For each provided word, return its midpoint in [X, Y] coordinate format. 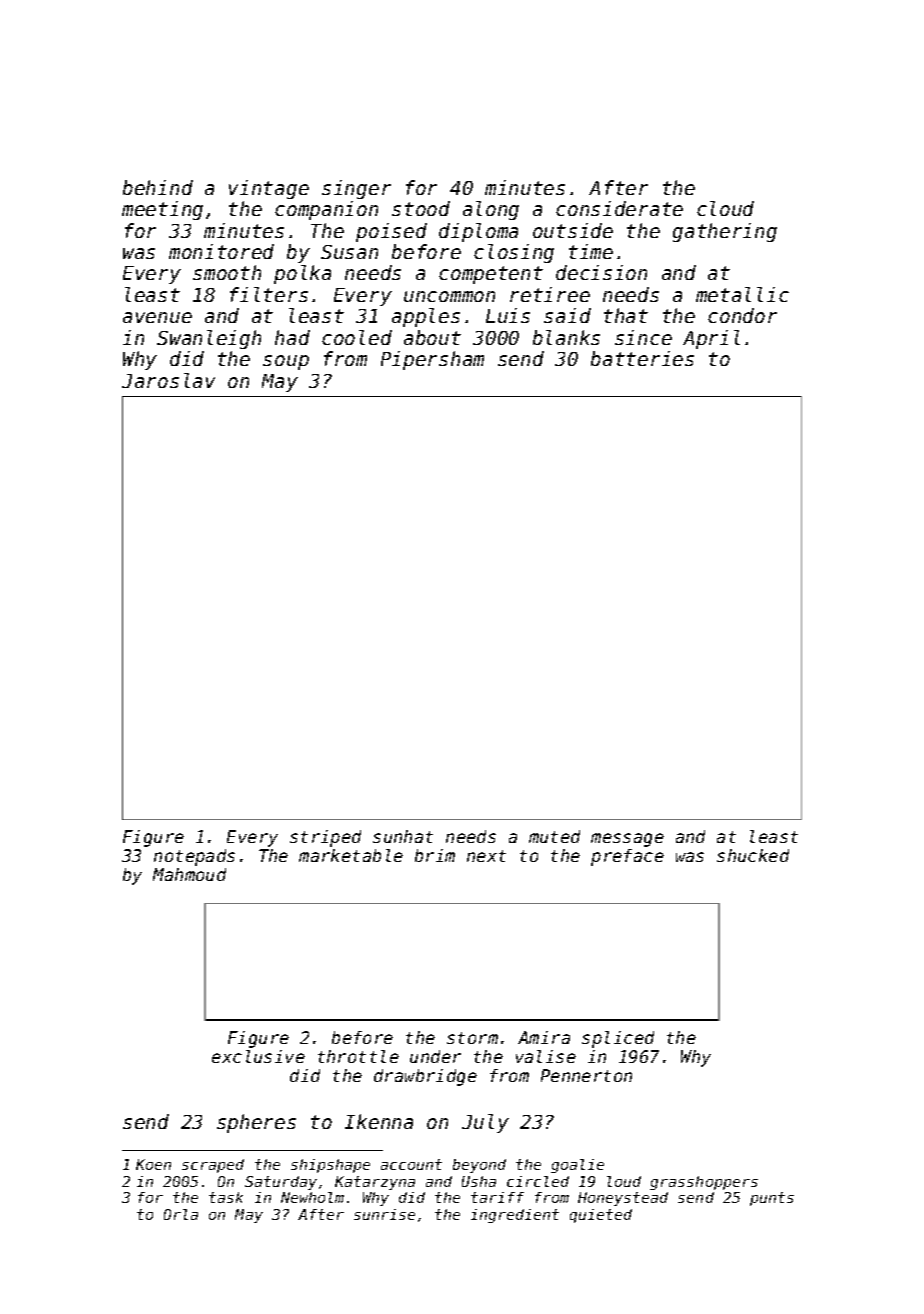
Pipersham [432, 360]
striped [325, 838]
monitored [221, 251]
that [626, 315]
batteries [642, 358]
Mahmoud [189, 874]
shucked [753, 855]
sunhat [403, 836]
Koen [153, 1164]
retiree [550, 294]
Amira [544, 1037]
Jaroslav [168, 380]
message [627, 840]
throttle [358, 1056]
